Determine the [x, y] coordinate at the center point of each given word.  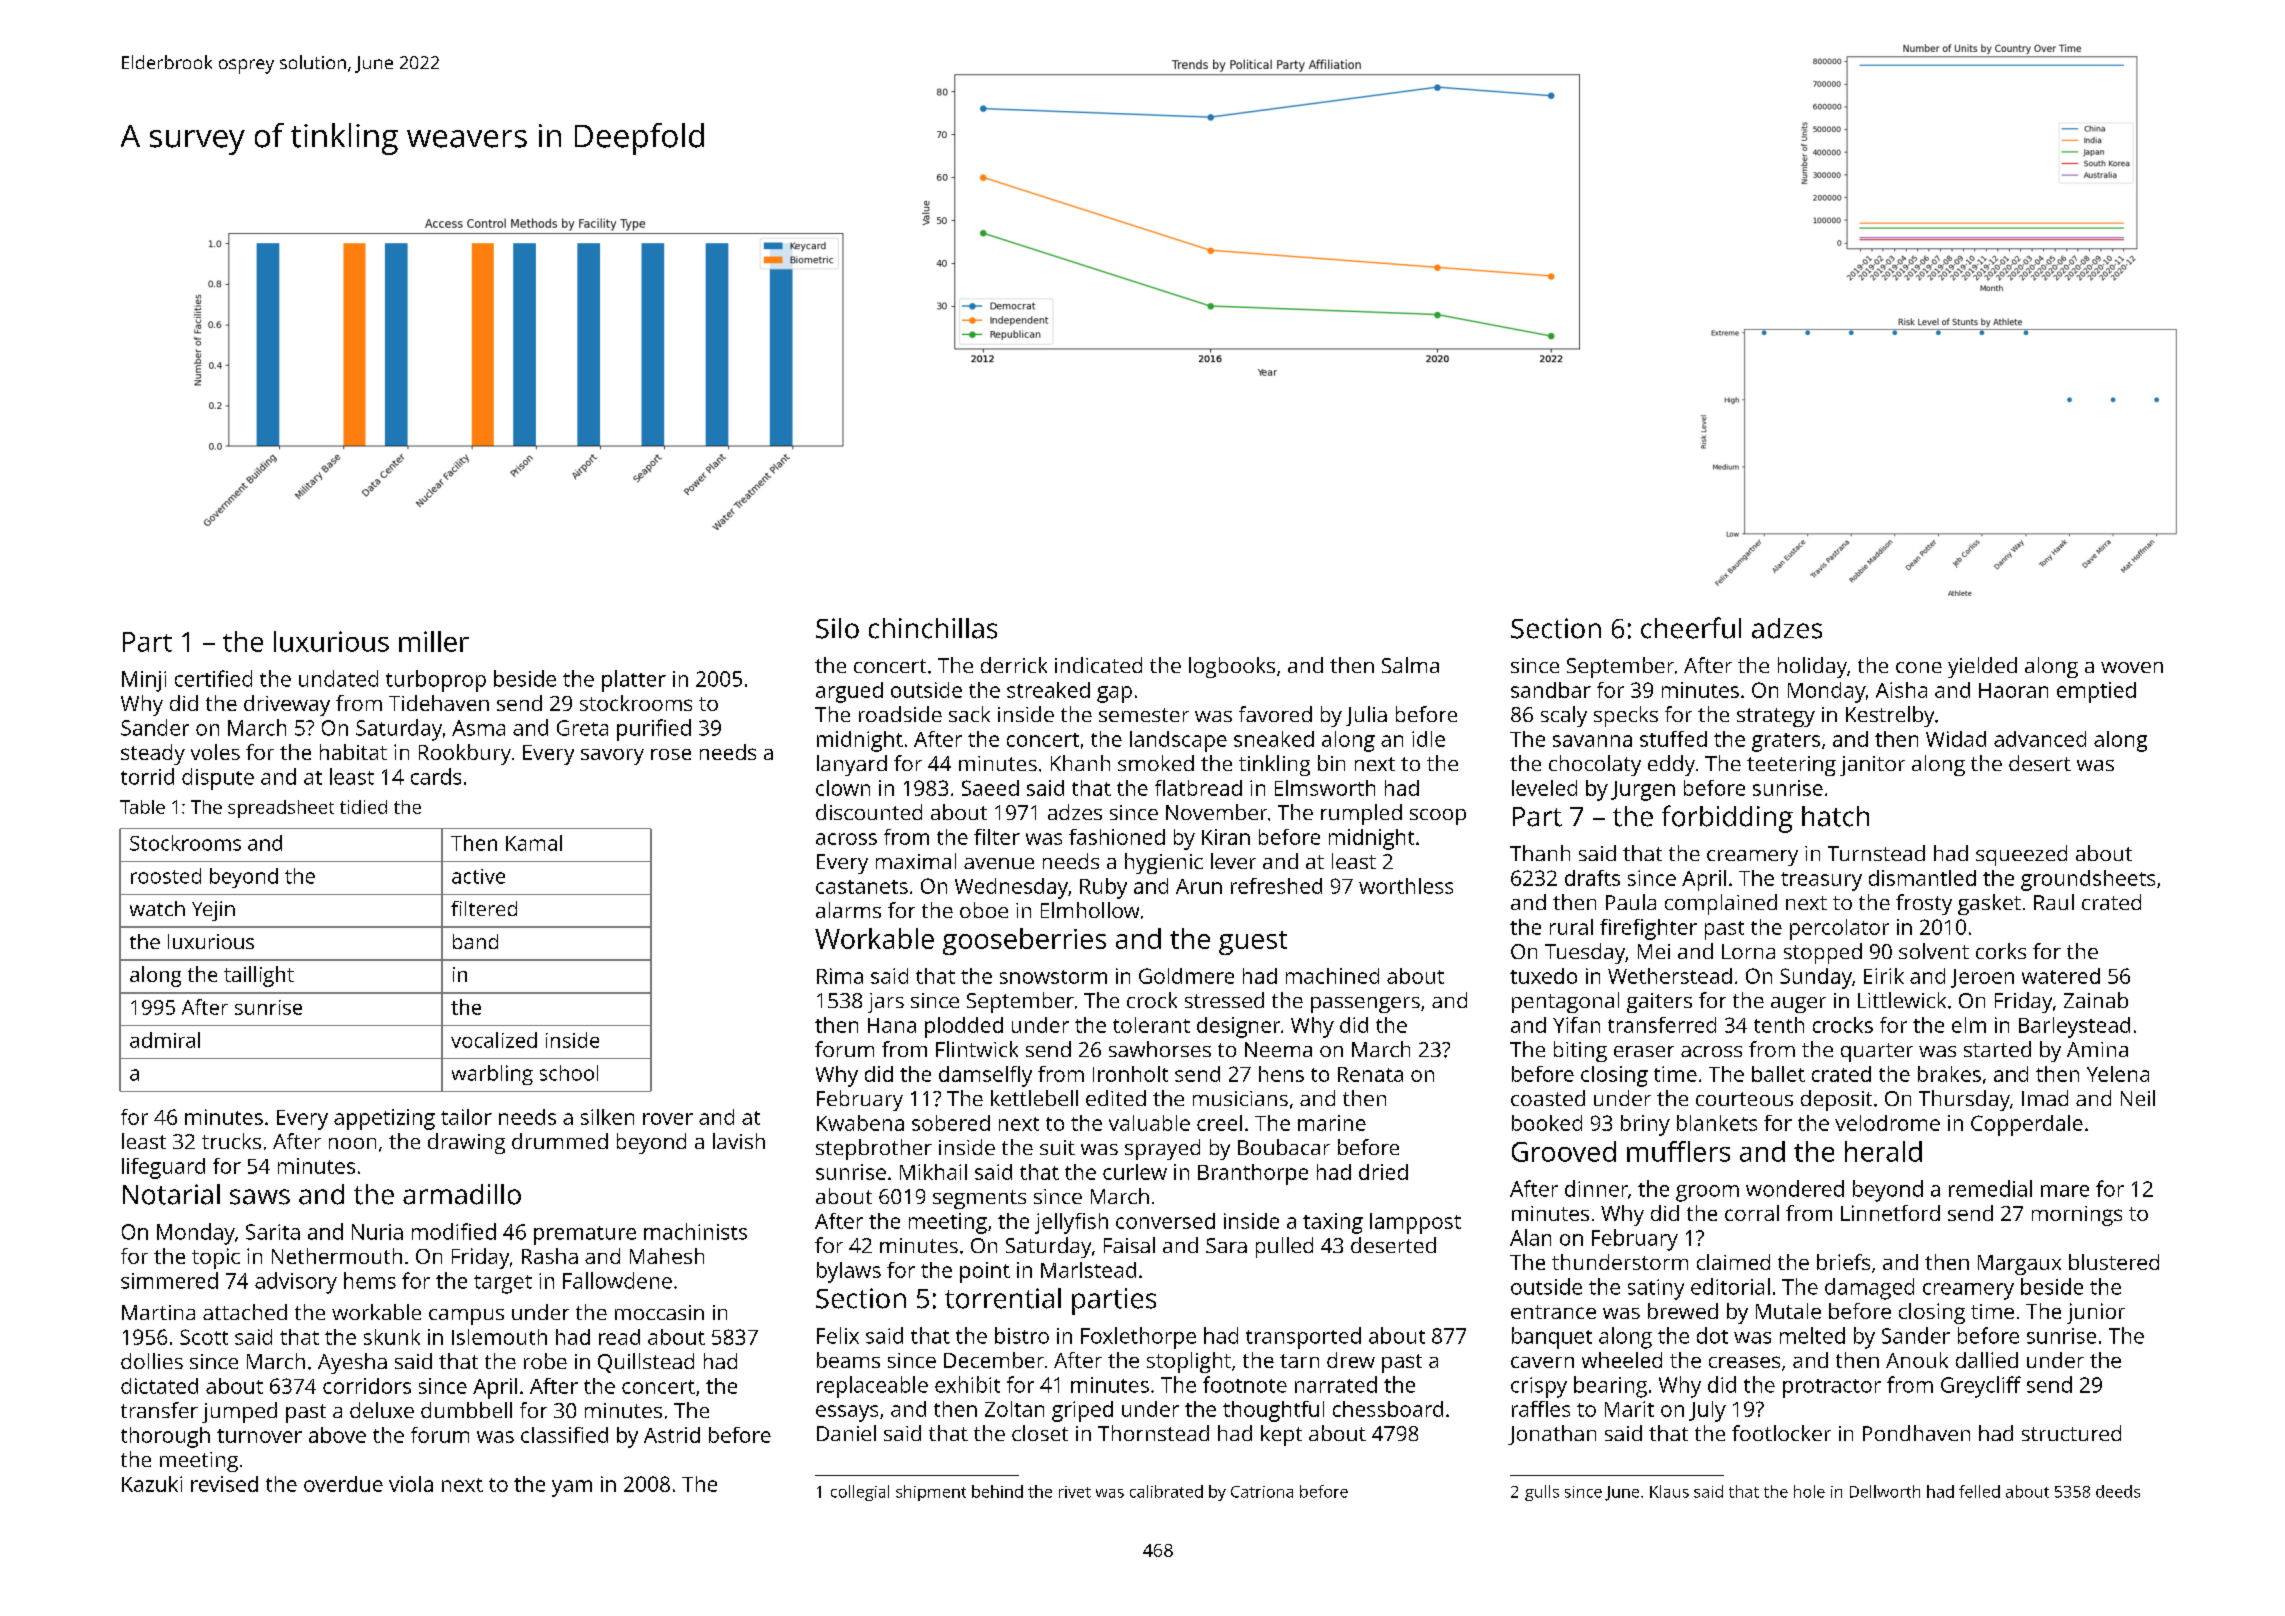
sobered [951, 1123]
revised [224, 1484]
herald [1883, 1151]
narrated [1336, 1384]
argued [849, 692]
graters [1786, 742]
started [1997, 1049]
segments [979, 1199]
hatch [1835, 816]
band [475, 941]
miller [434, 641]
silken [607, 1117]
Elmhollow [1090, 910]
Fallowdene [617, 1280]
